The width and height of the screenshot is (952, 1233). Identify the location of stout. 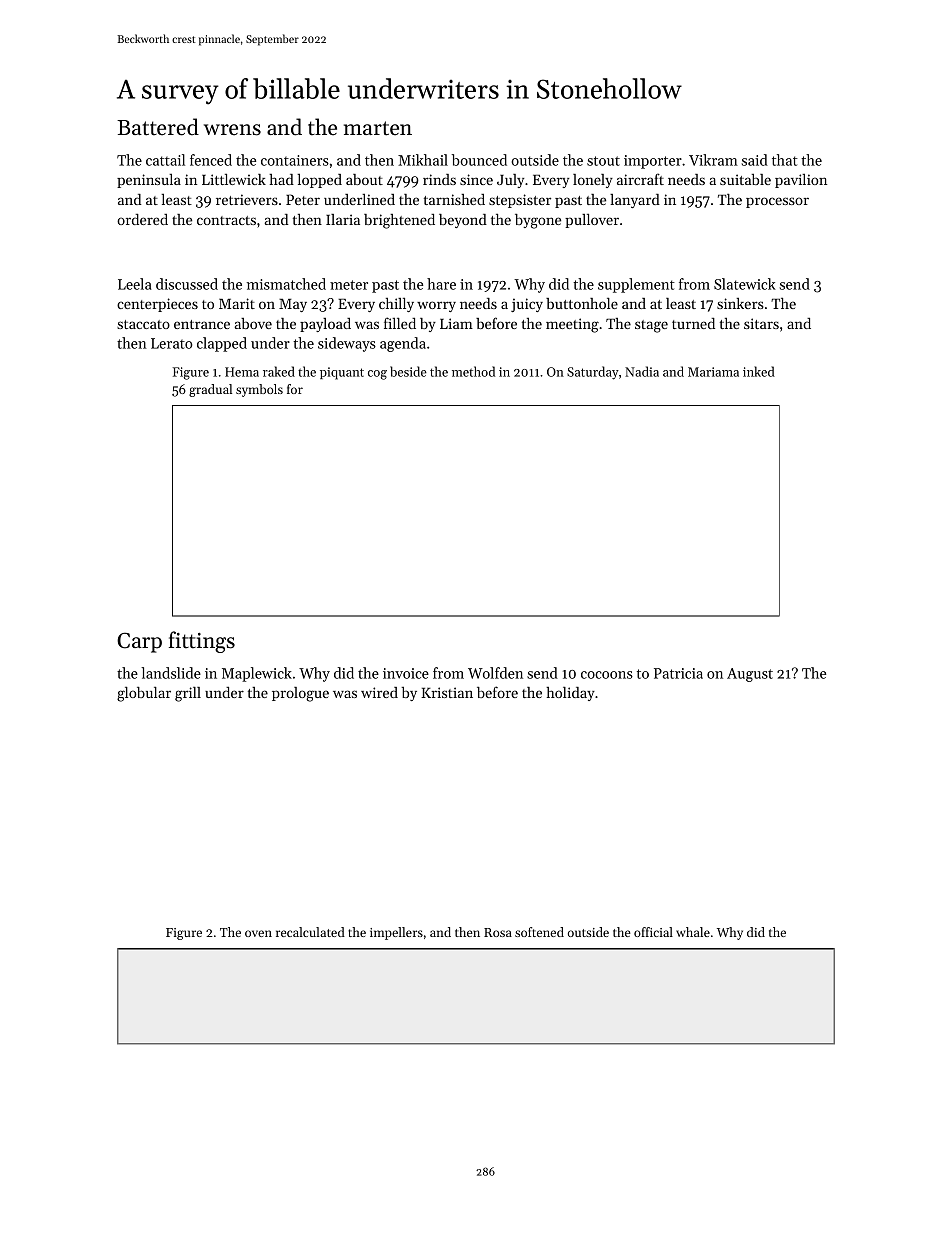
(603, 161).
